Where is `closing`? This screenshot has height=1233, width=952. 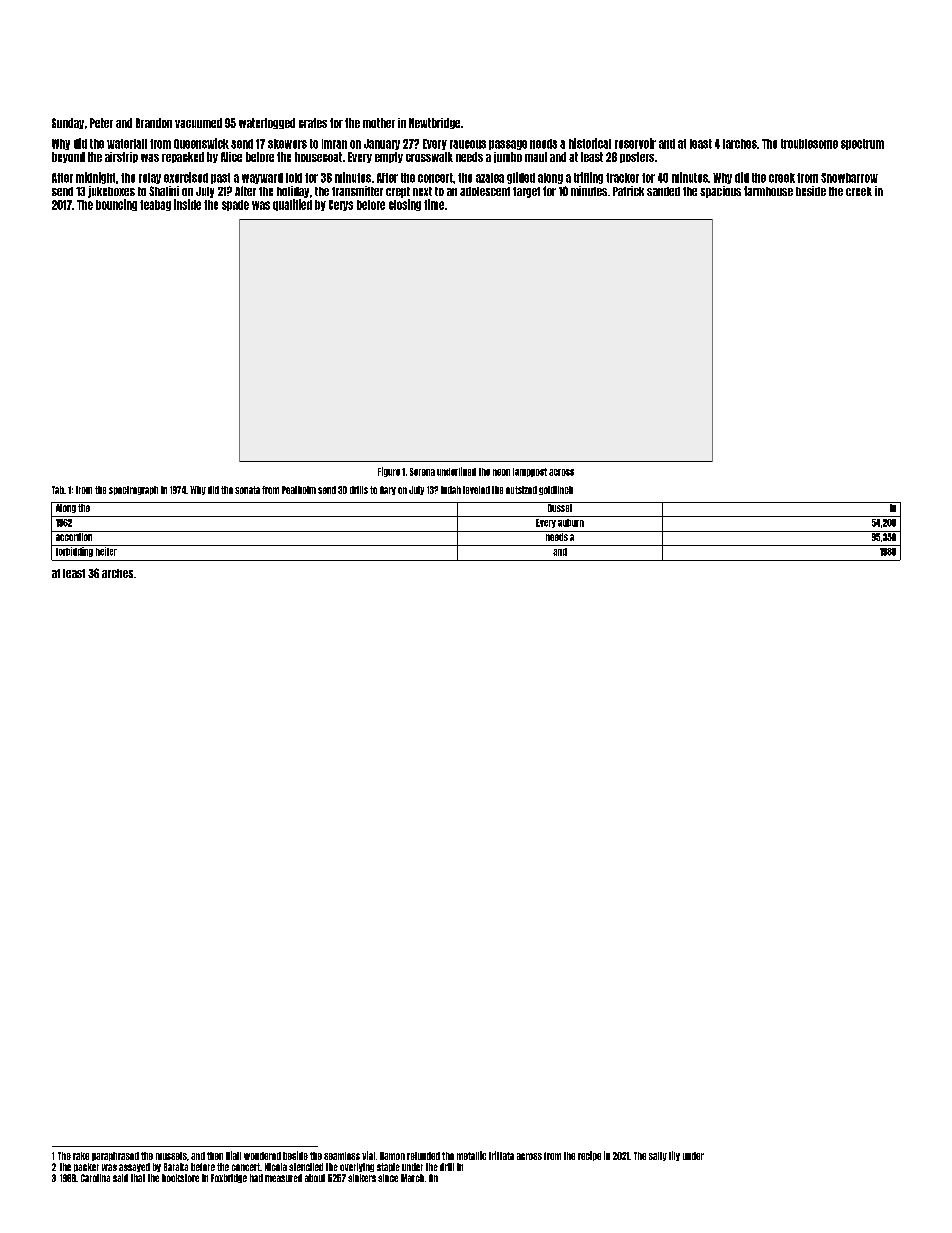 closing is located at coordinates (405, 205).
